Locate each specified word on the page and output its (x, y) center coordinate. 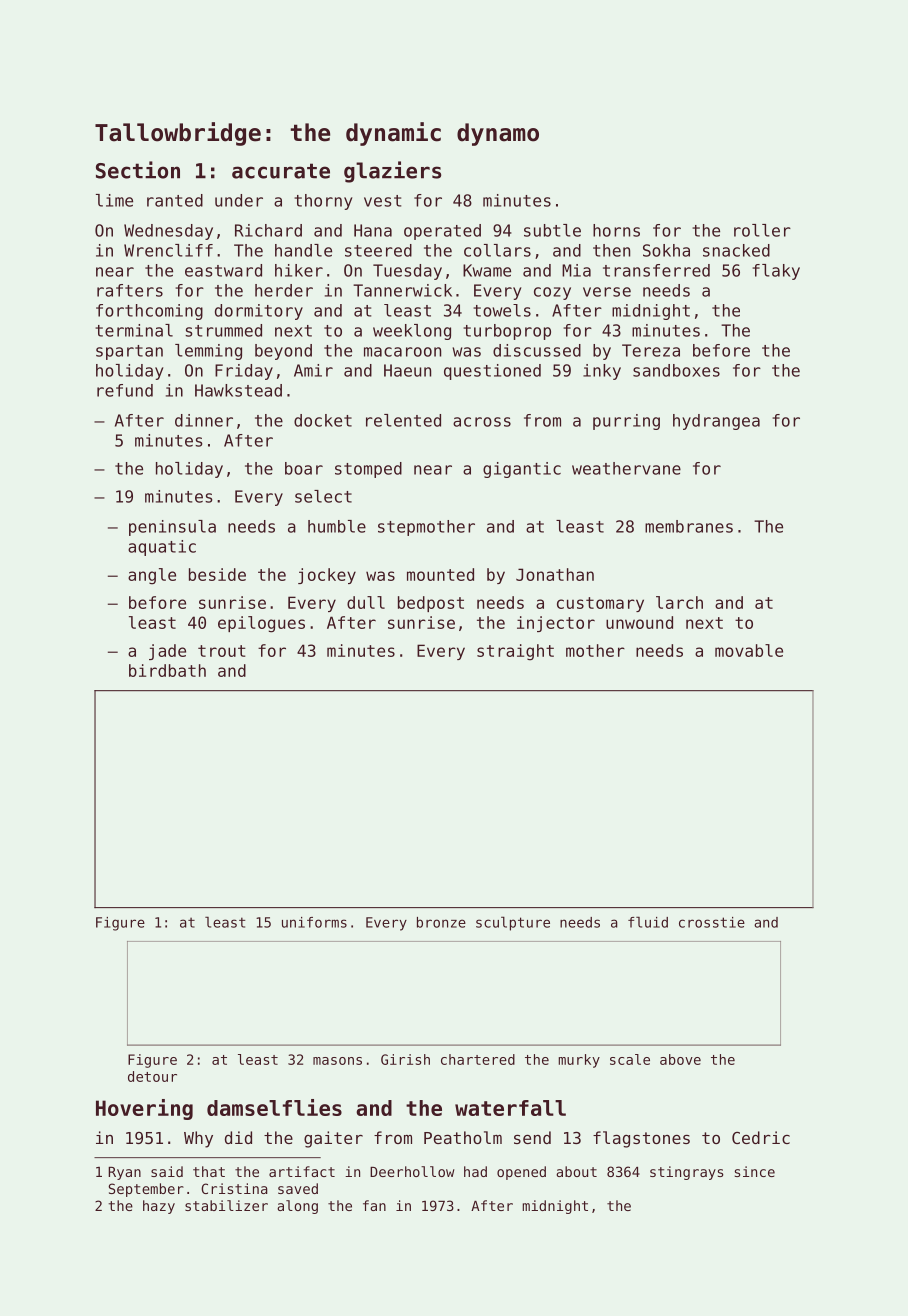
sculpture (513, 923)
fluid (648, 922)
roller (762, 230)
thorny (323, 202)
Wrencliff (168, 250)
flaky (776, 272)
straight (515, 652)
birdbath (167, 670)
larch (679, 602)
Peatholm (463, 1137)
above (680, 1059)
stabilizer (226, 1205)
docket (323, 420)
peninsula (172, 528)
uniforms (314, 922)
